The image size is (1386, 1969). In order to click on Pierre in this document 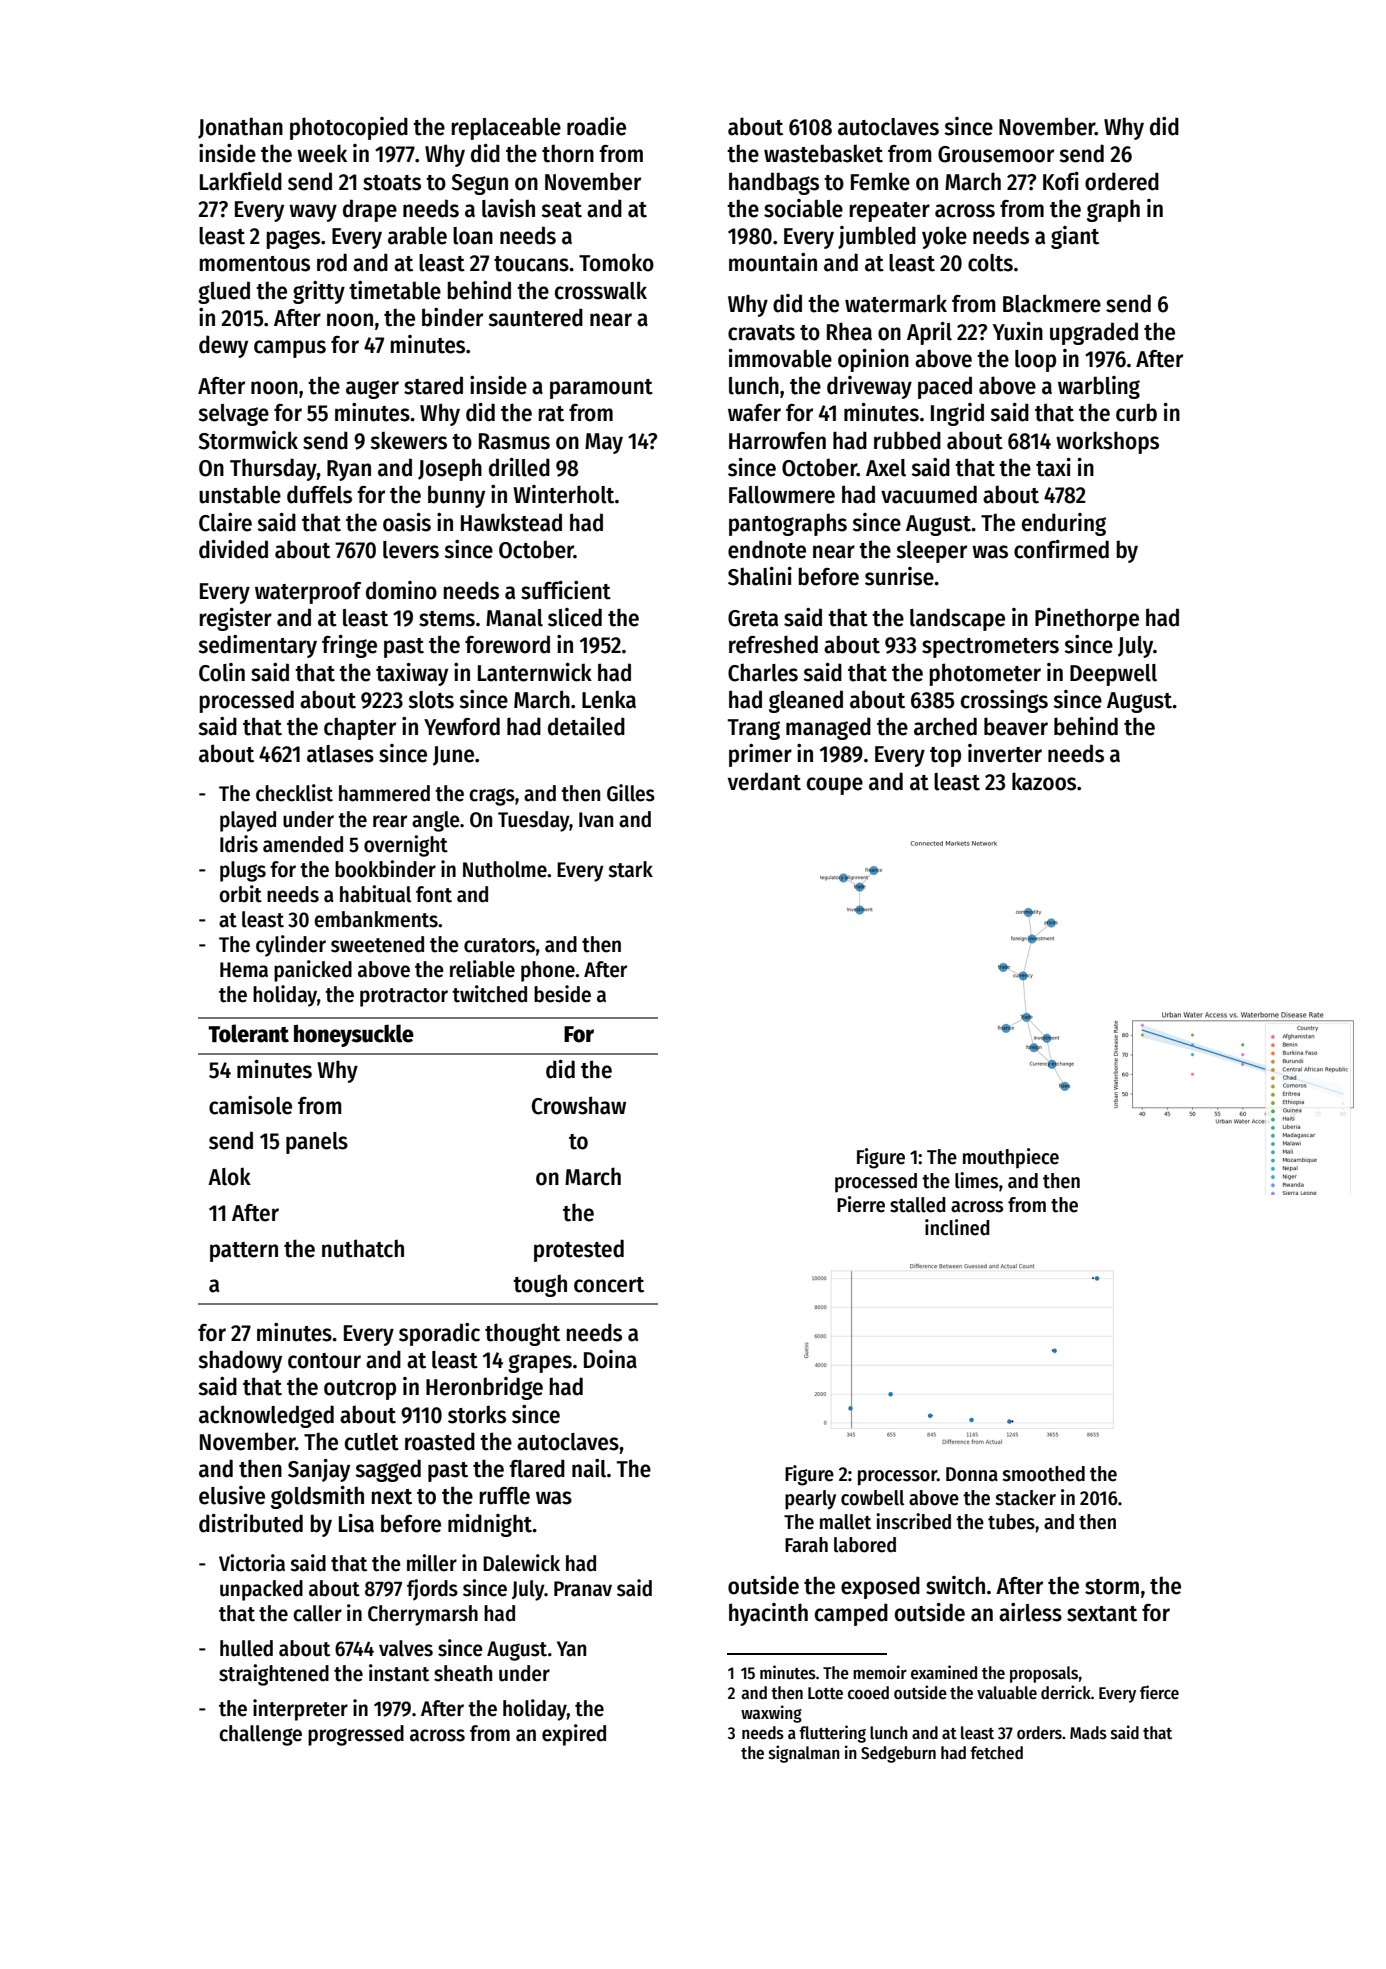, I will do `click(861, 1204)`.
